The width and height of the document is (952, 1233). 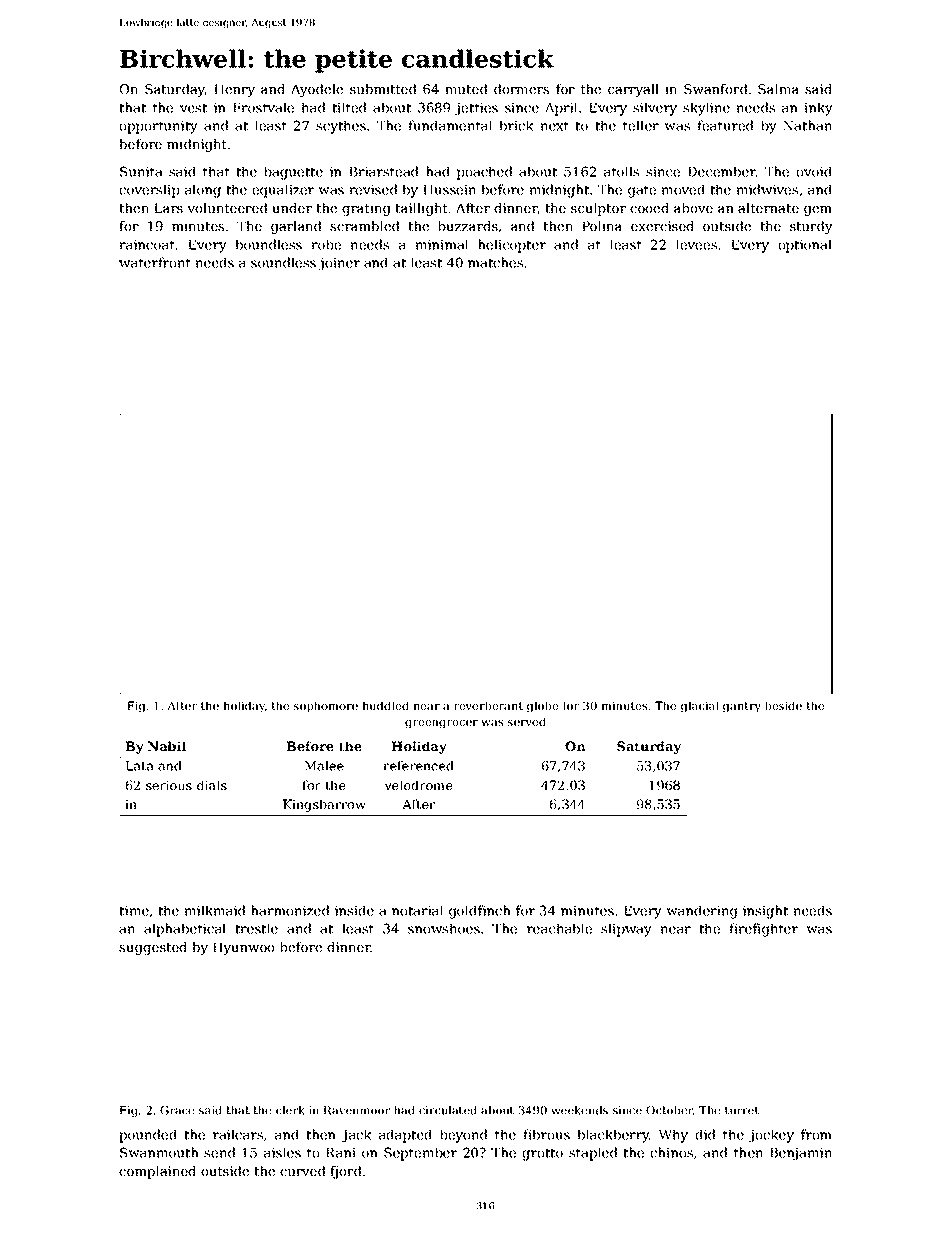 I want to click on reverberant, so click(x=488, y=705).
